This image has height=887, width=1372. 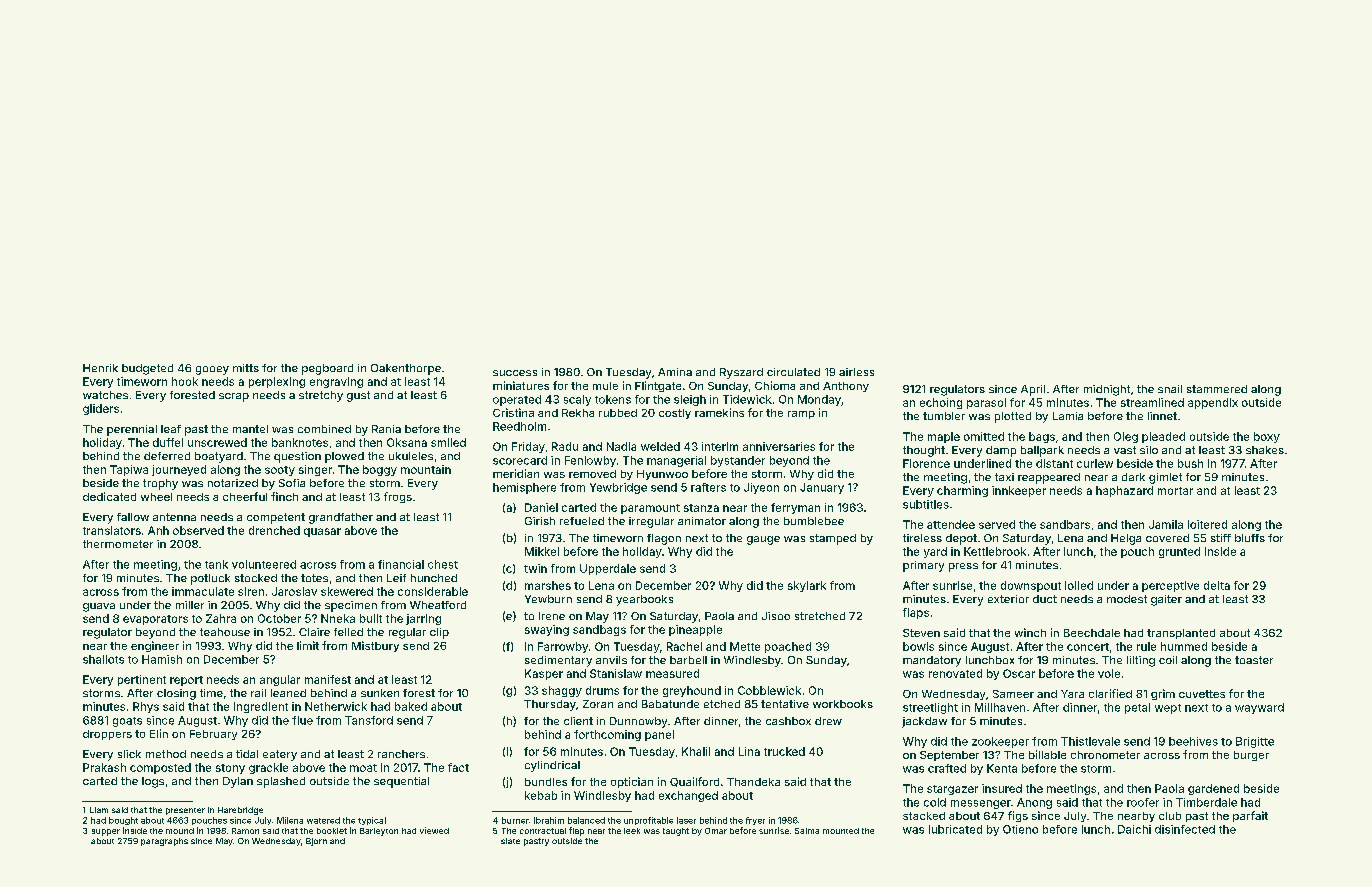 I want to click on duffel, so click(x=168, y=442).
